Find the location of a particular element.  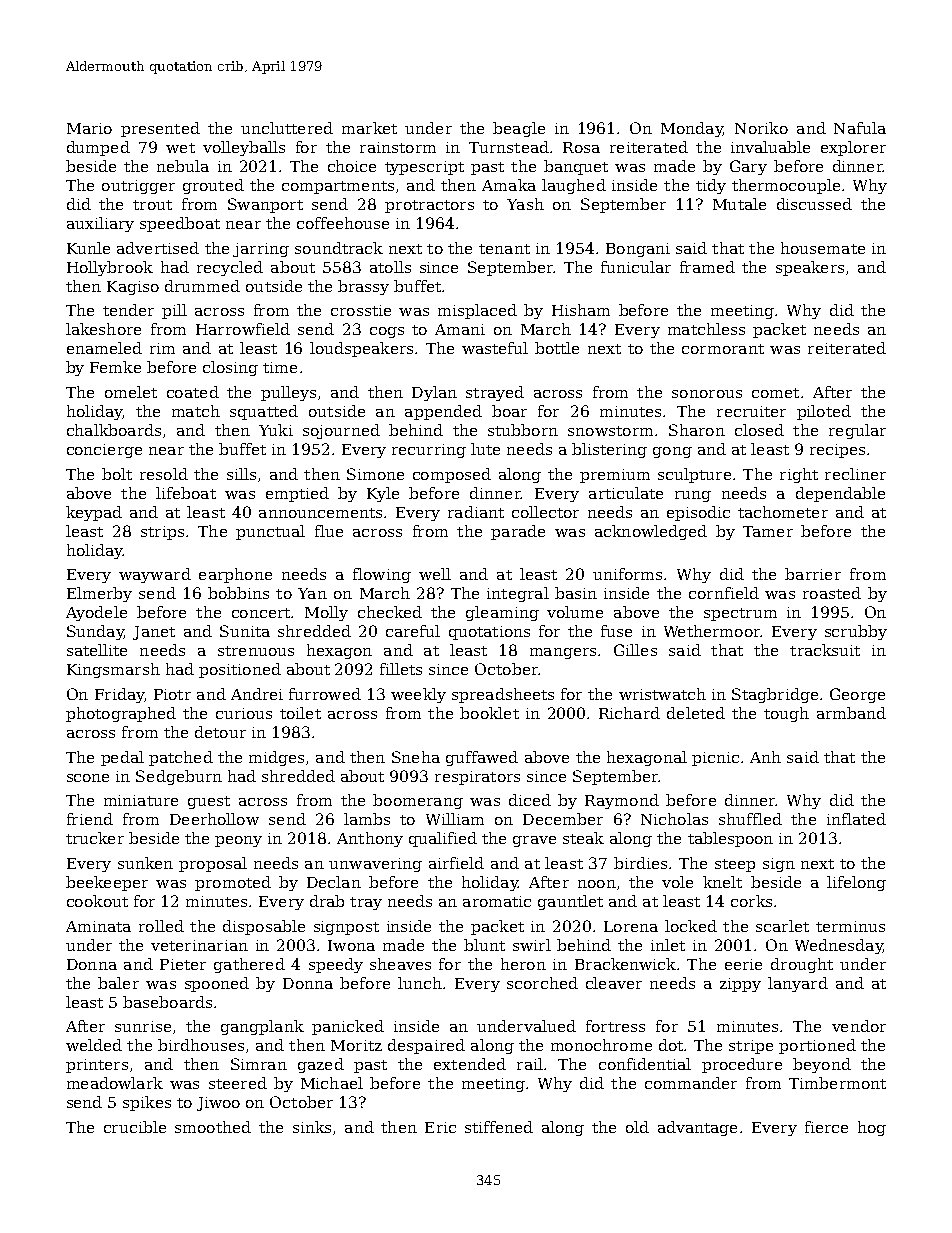

stripe is located at coordinates (751, 1047).
